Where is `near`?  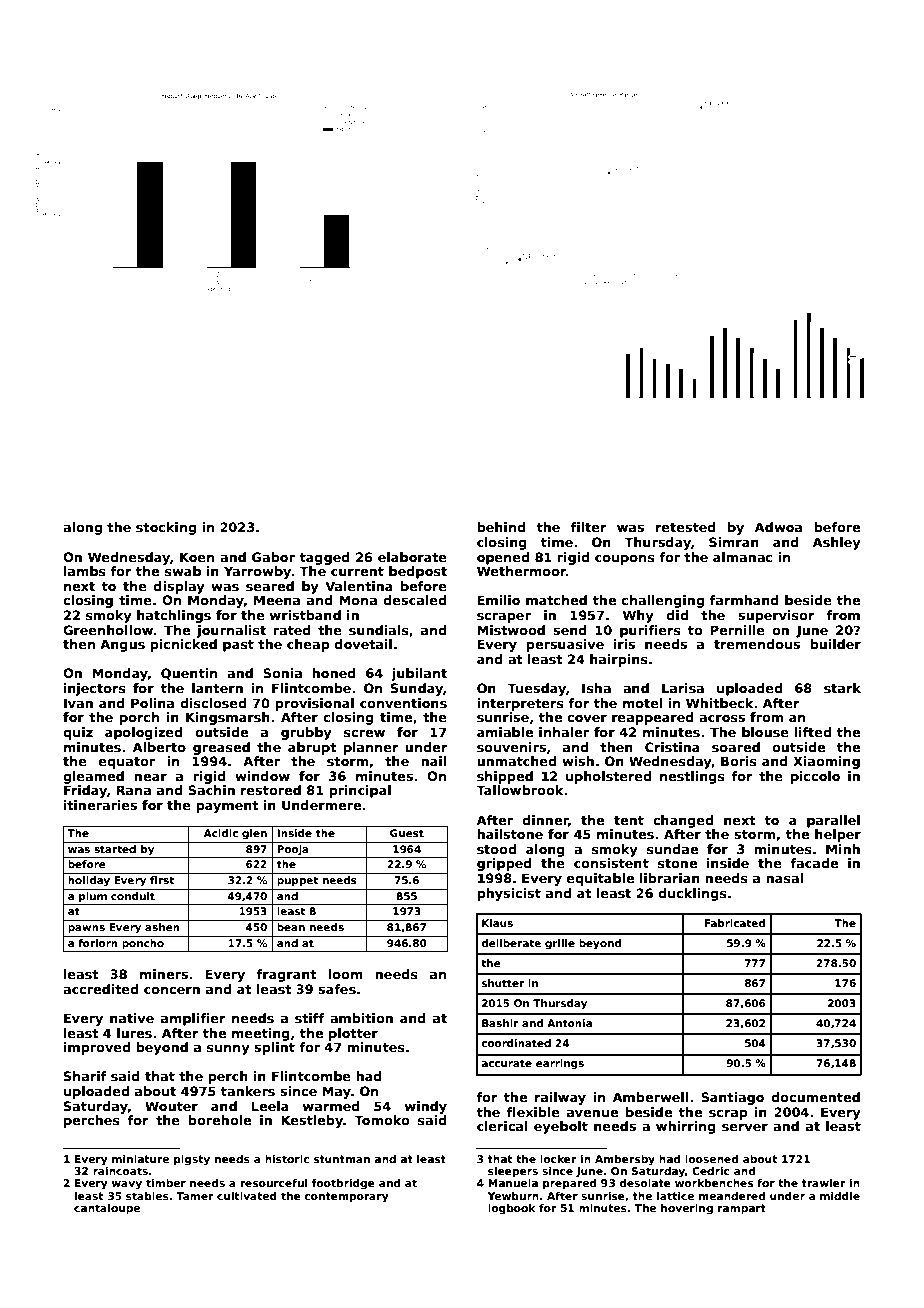 near is located at coordinates (150, 777).
